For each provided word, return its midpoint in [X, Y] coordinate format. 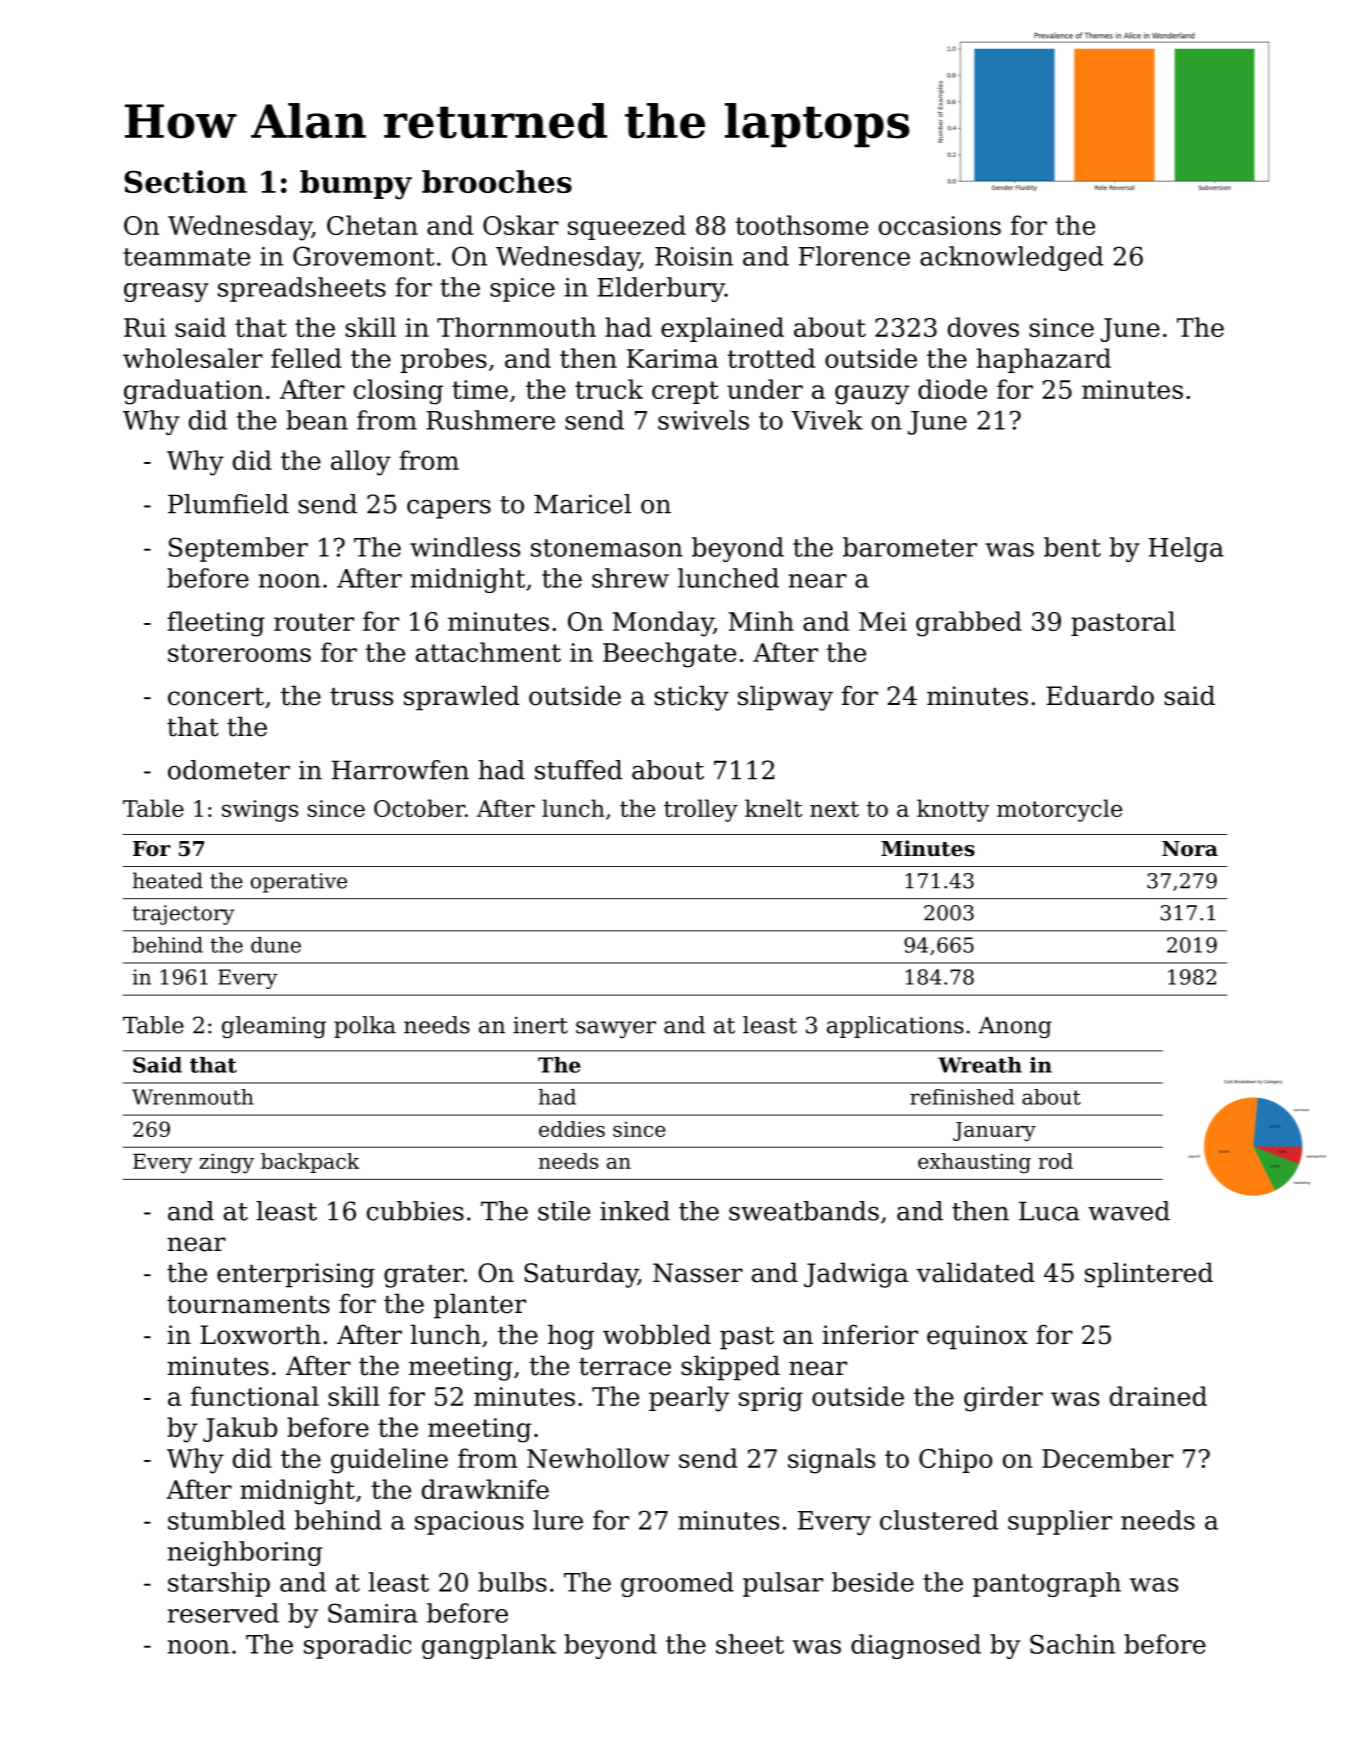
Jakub [240, 1429]
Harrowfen [400, 770]
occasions [940, 225]
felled [306, 358]
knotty [953, 810]
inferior [870, 1335]
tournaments [248, 1304]
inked [635, 1211]
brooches [497, 181]
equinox [977, 1337]
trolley [701, 810]
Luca [1049, 1211]
